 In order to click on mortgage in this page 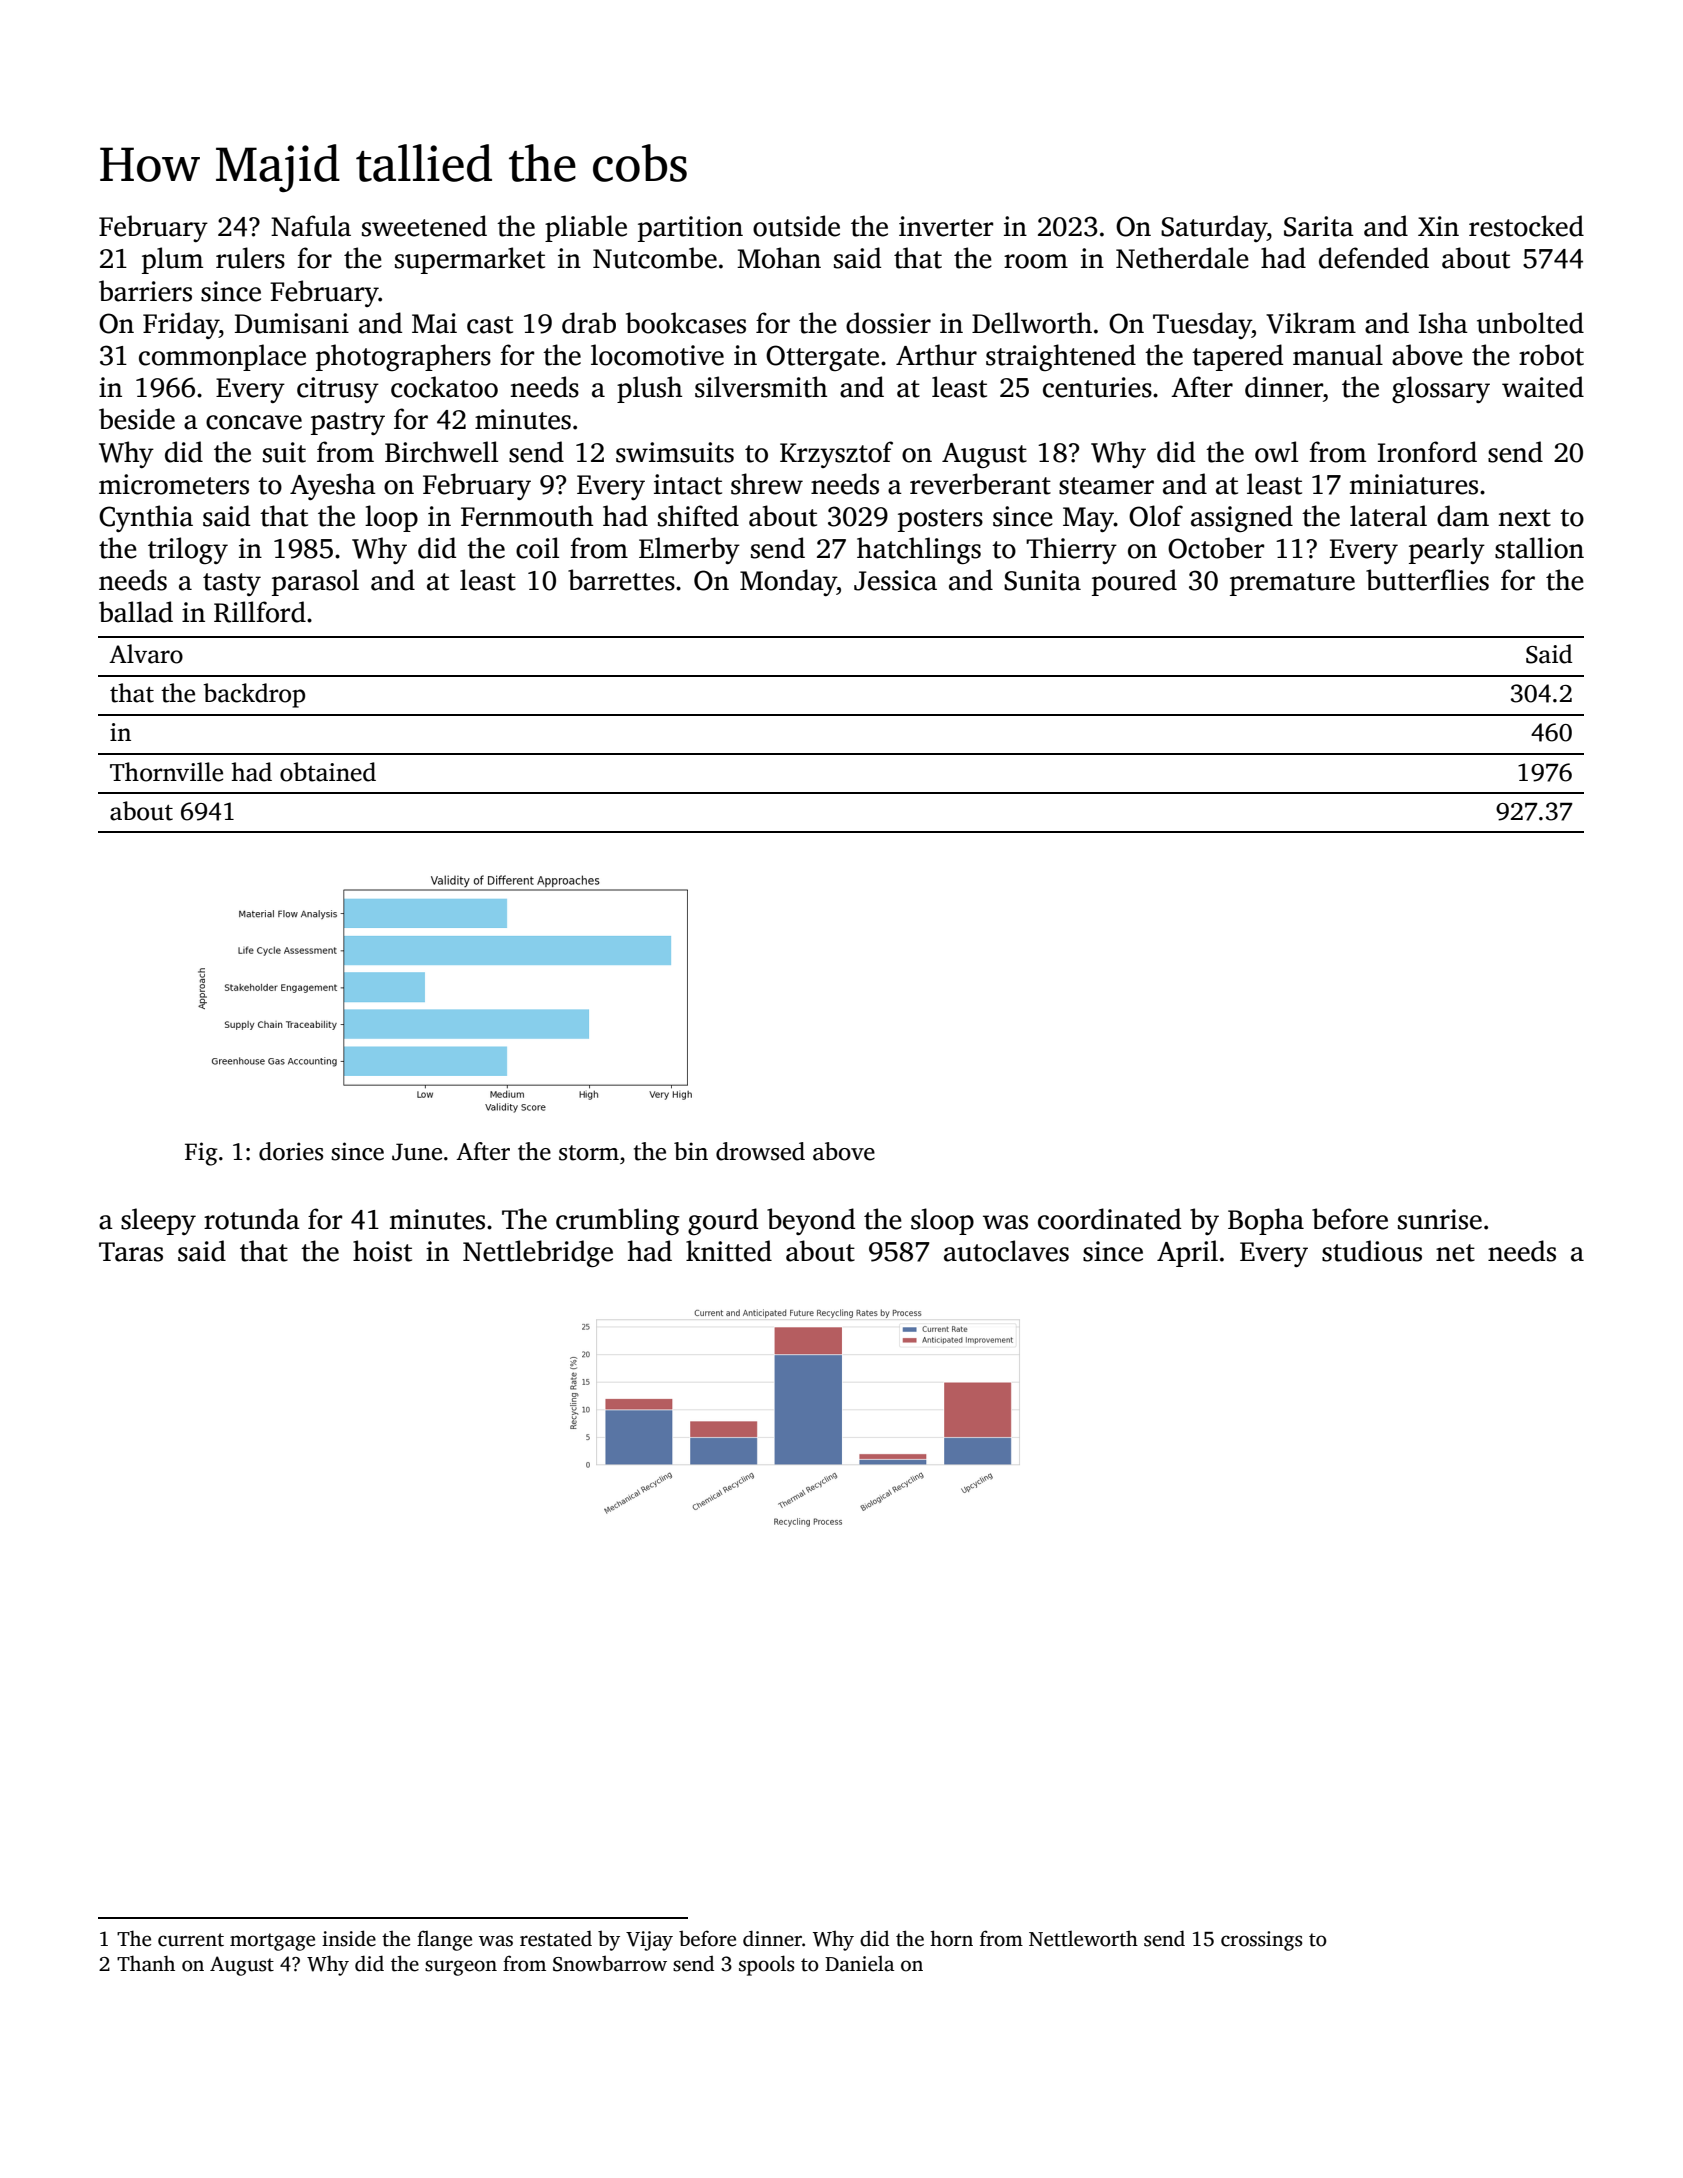, I will do `click(272, 1942)`.
